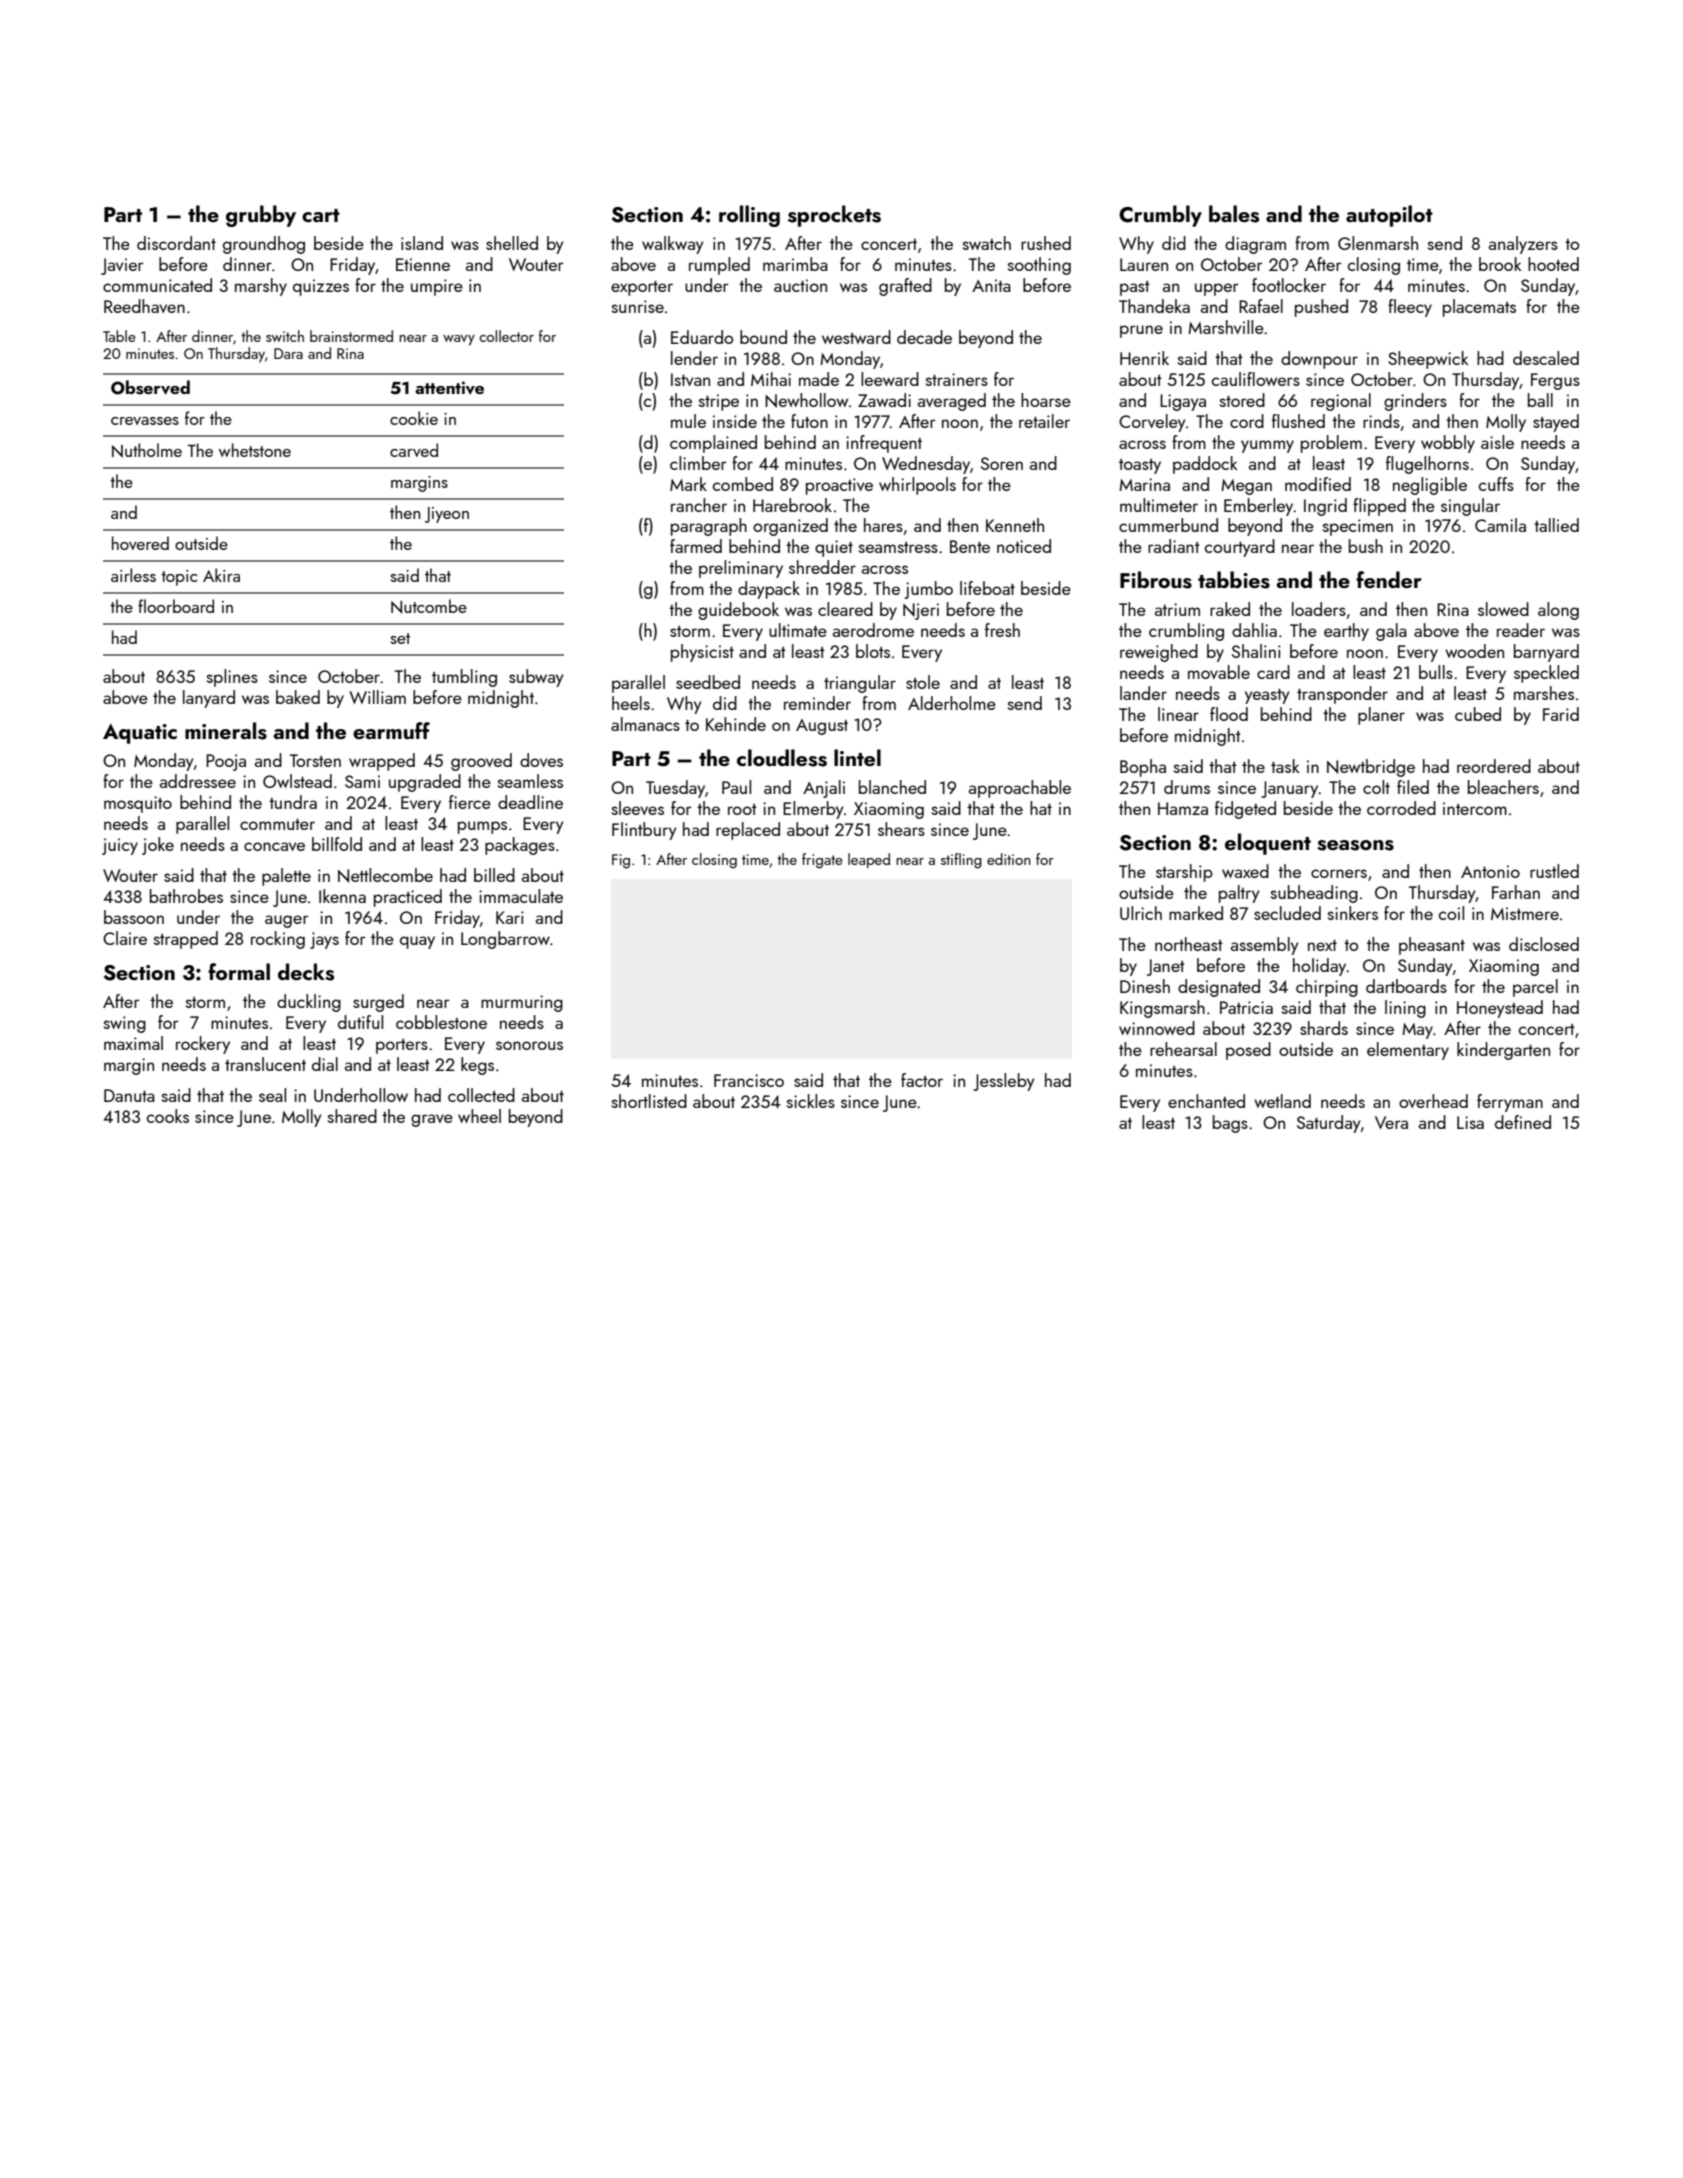 The width and height of the screenshot is (1683, 2178). I want to click on bags, so click(1230, 1124).
